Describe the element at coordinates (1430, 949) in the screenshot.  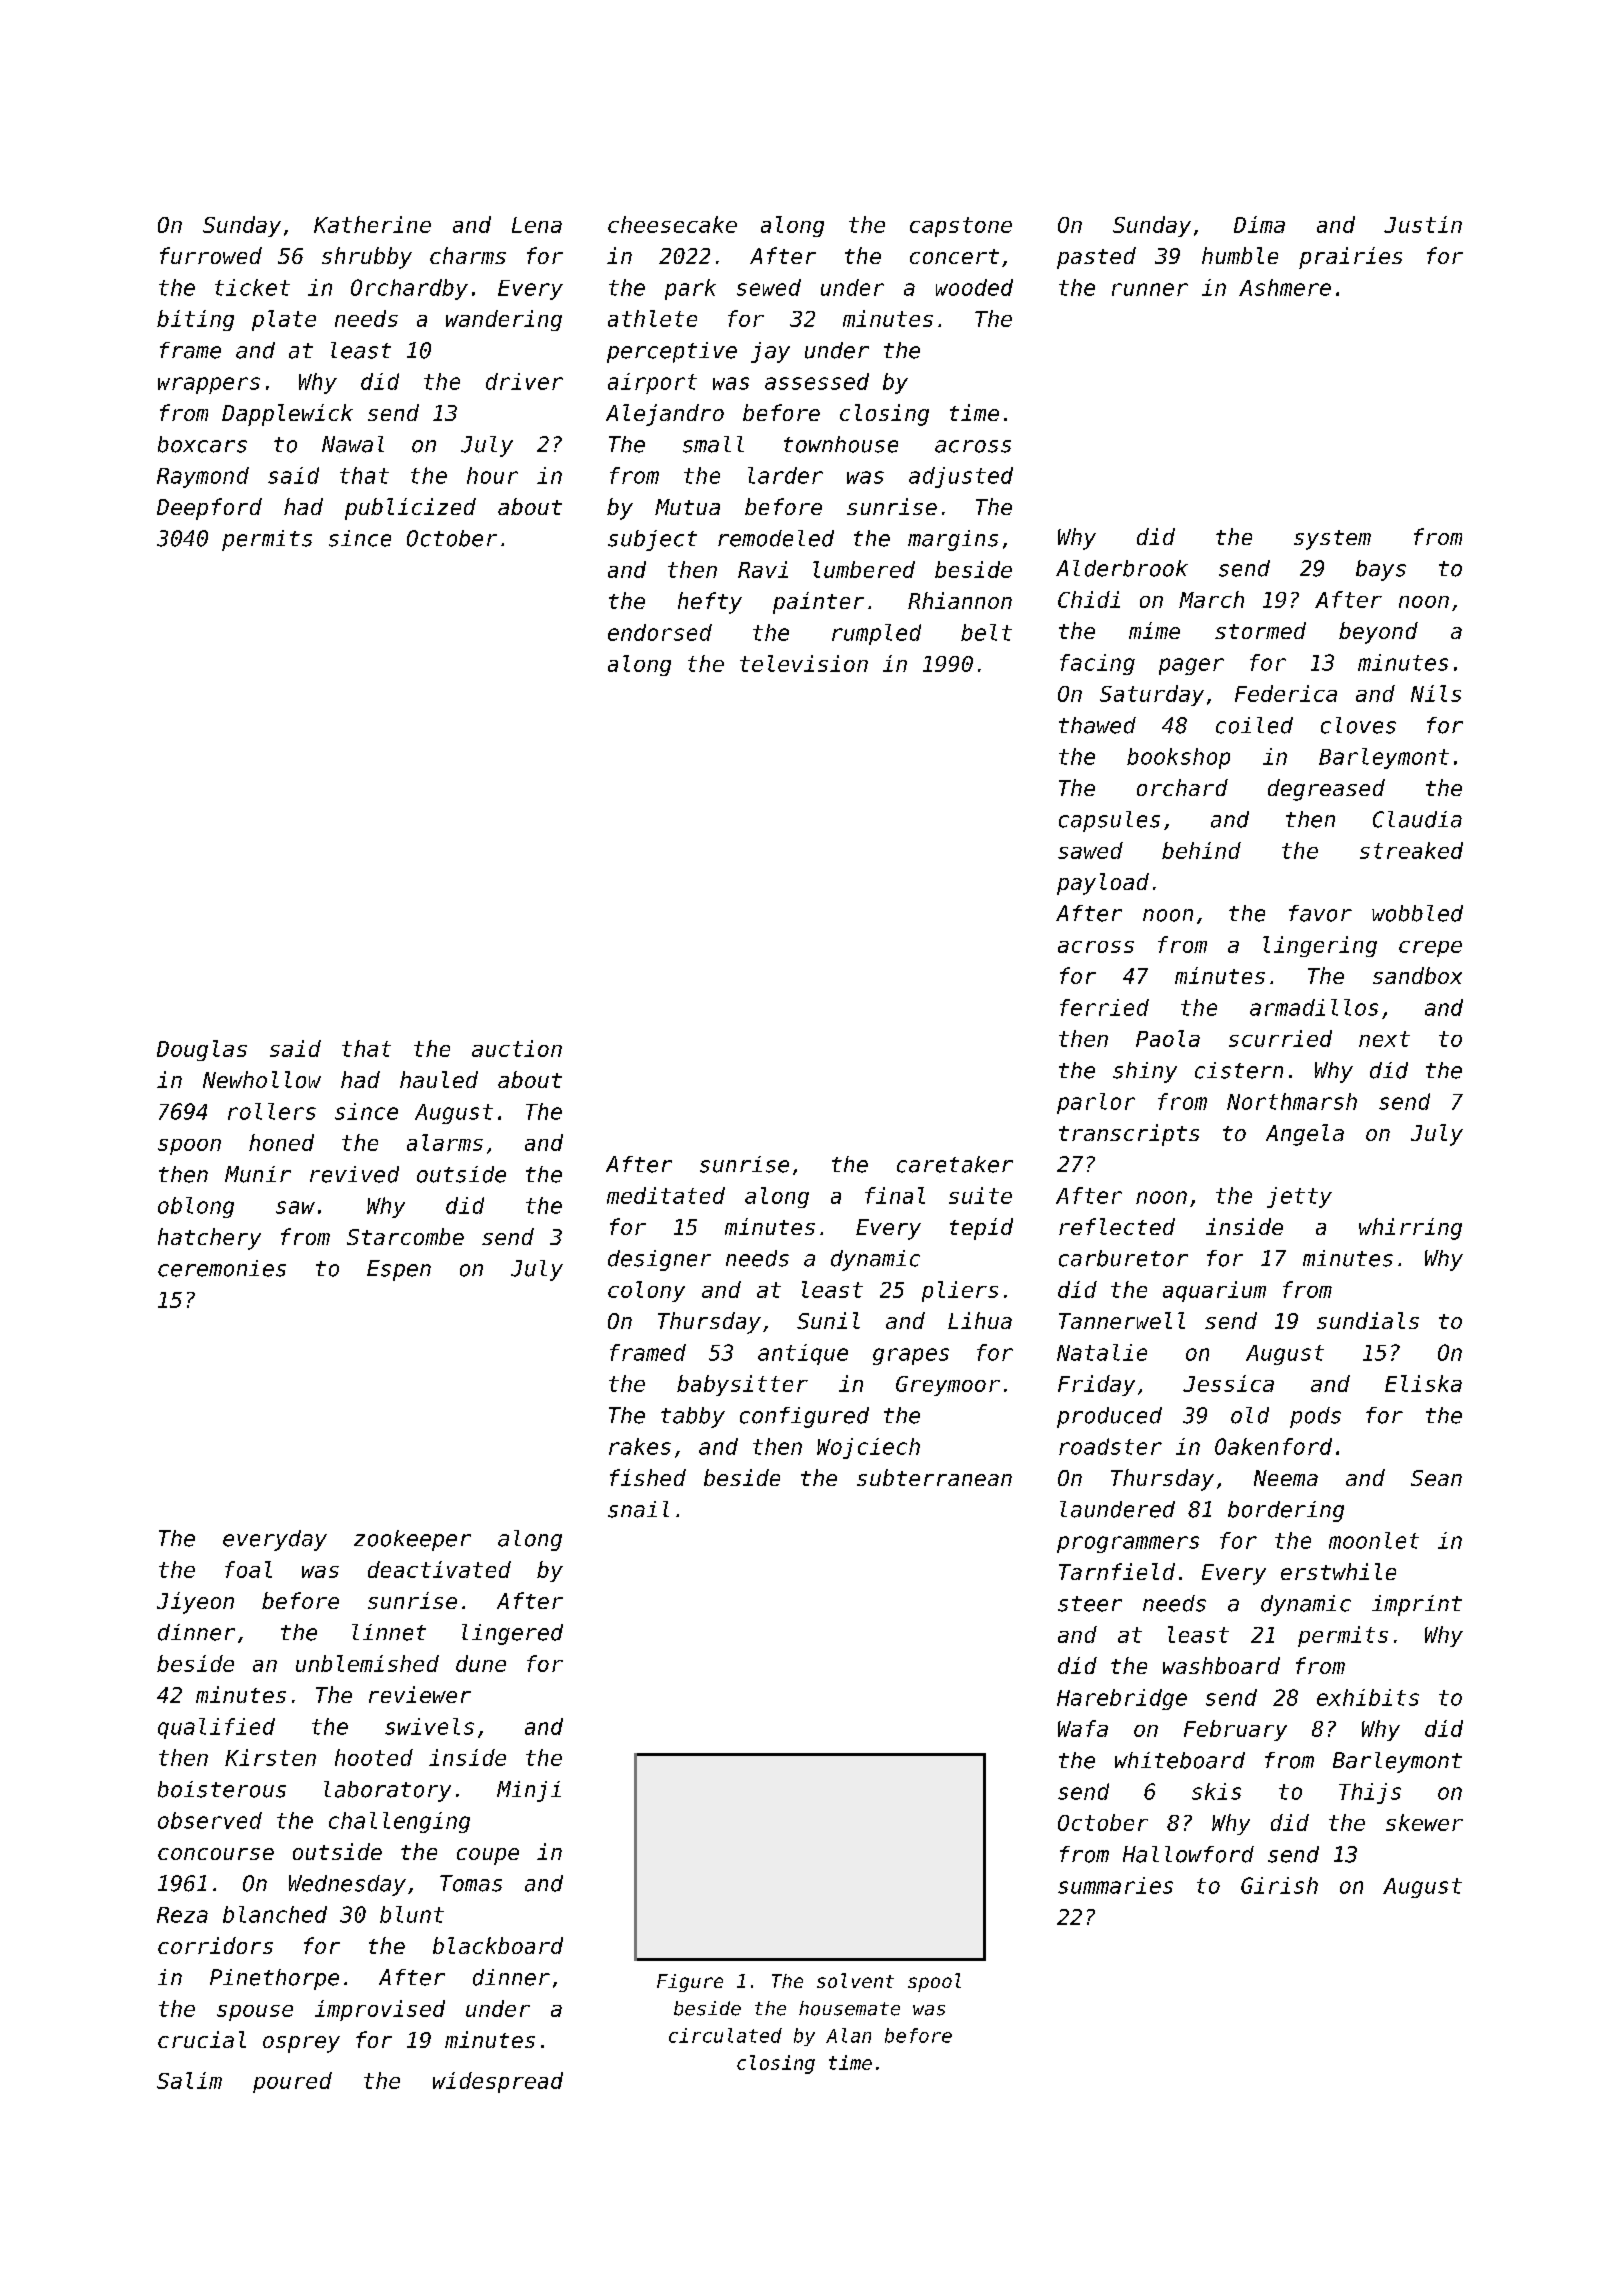
I see `crepe` at that location.
